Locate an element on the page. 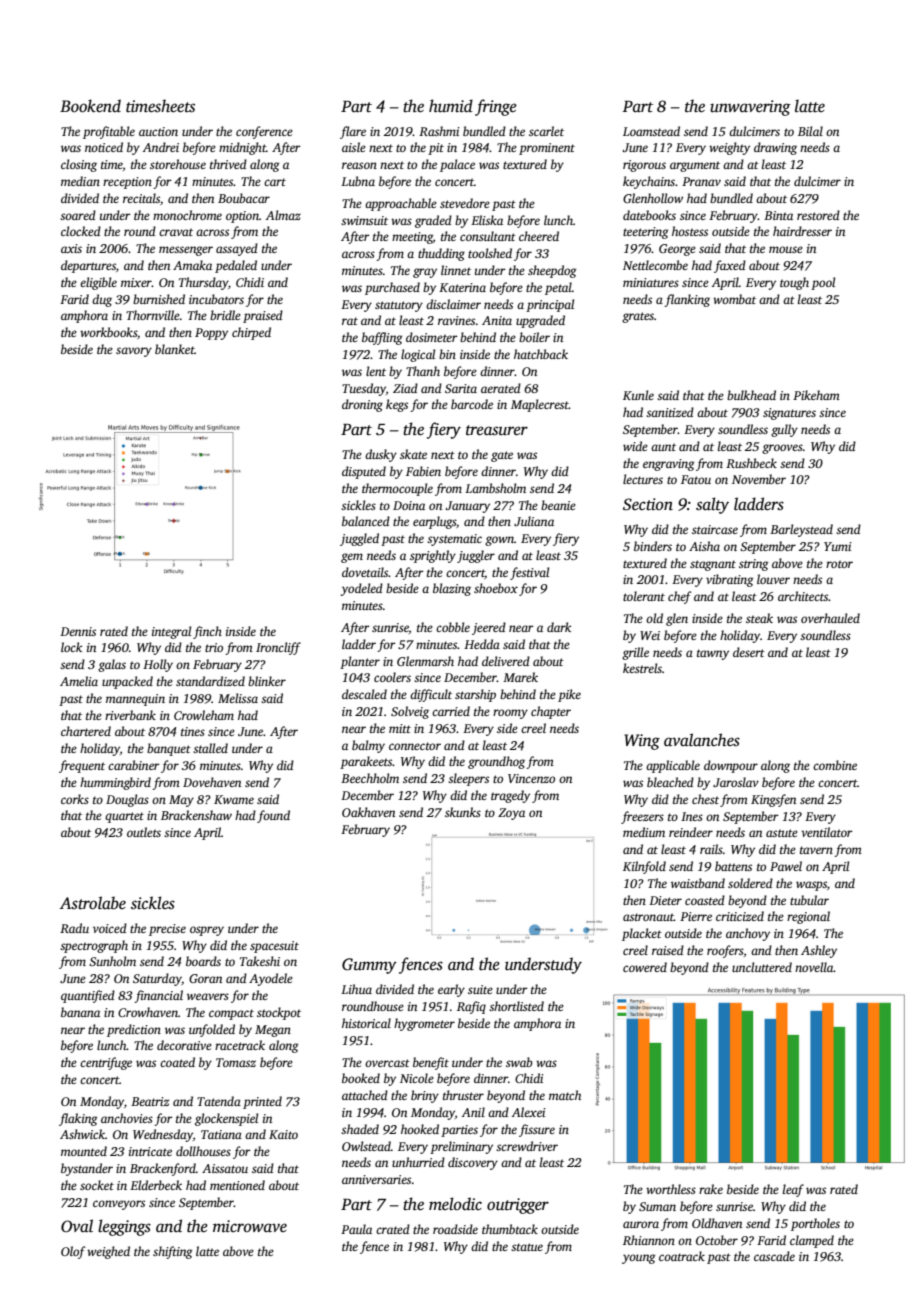 This image has width=924, height=1308. Bookend is located at coordinates (90, 106).
